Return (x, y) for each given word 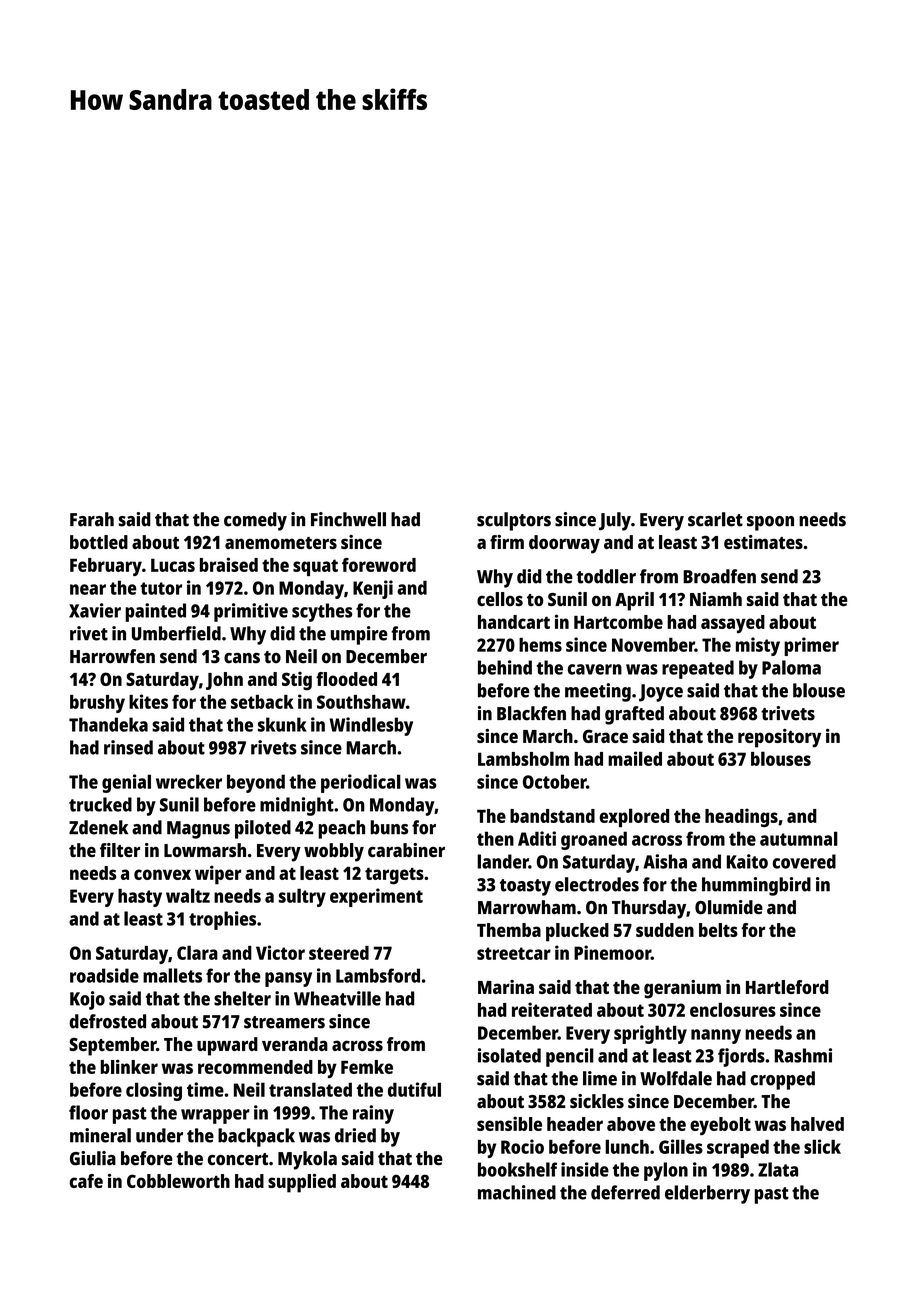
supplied (302, 1183)
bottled (99, 542)
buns (389, 827)
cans (242, 658)
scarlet (715, 519)
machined (517, 1192)
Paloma (791, 667)
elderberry (707, 1194)
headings (741, 817)
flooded (346, 679)
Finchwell (348, 519)
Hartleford (787, 987)
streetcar (514, 953)
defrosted (107, 1021)
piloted (263, 829)
